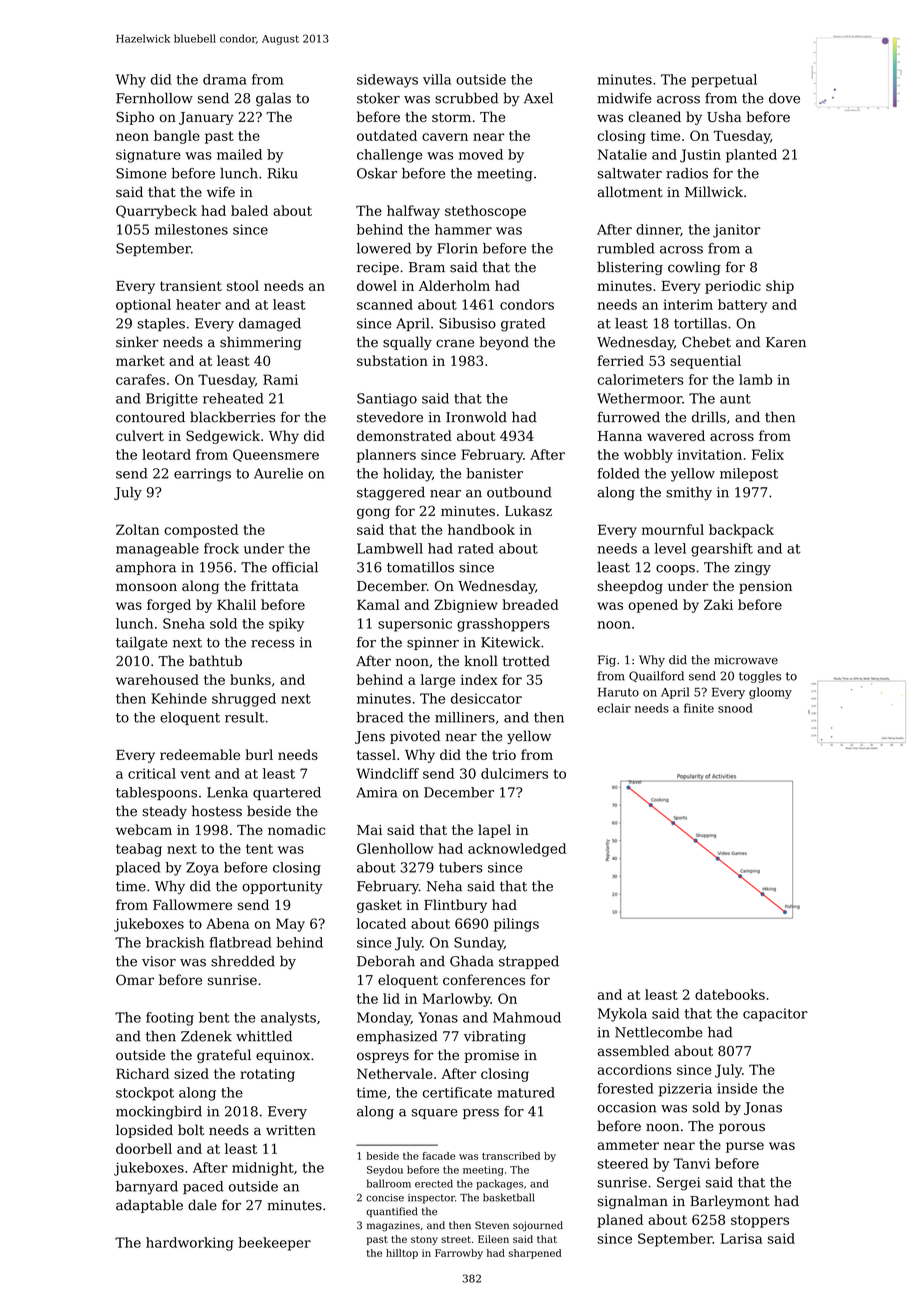 This page has width=924, height=1308. What do you see at coordinates (172, 400) in the page?
I see `Brigitte` at bounding box center [172, 400].
